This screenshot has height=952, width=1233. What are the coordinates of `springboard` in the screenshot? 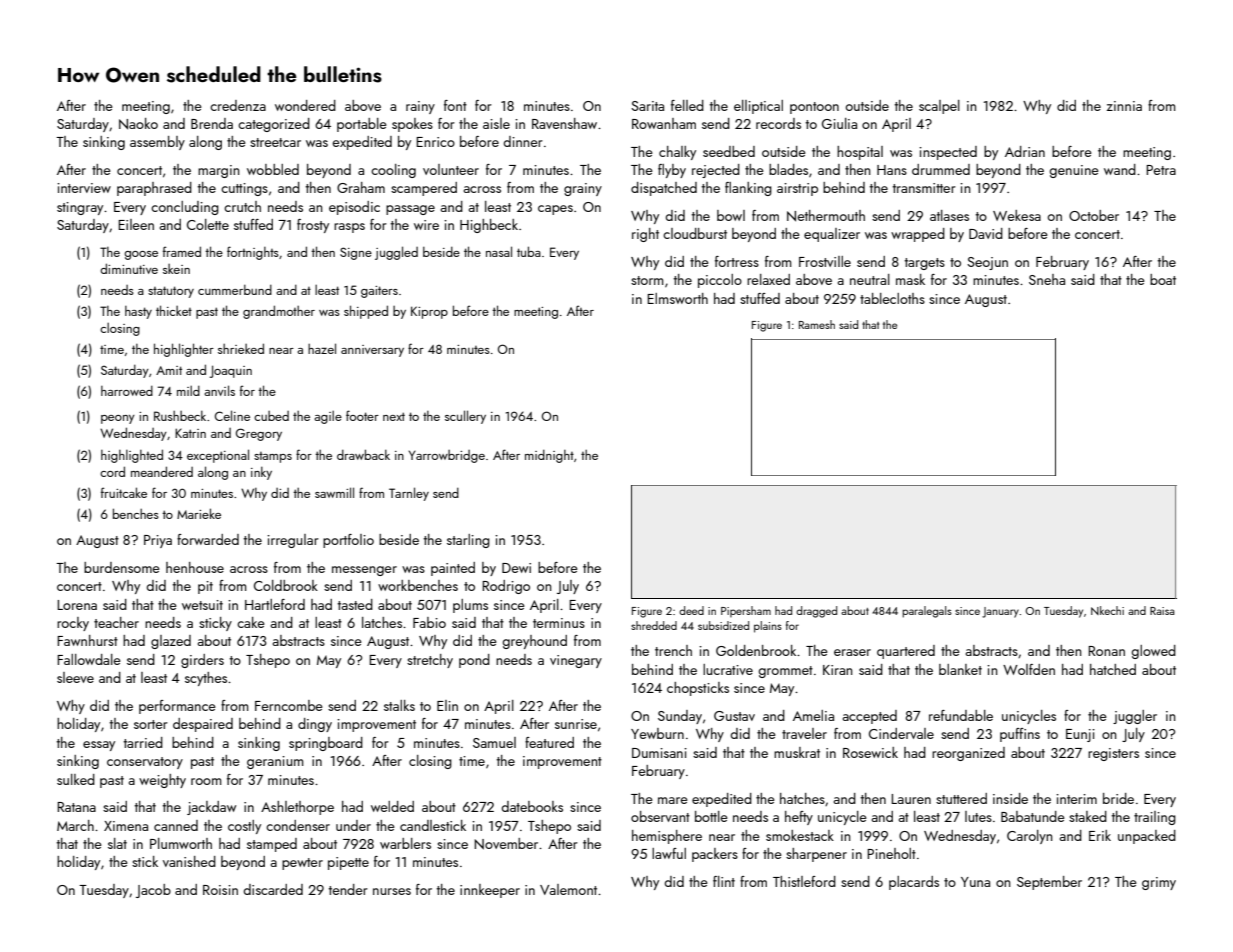 It's located at (326, 744).
